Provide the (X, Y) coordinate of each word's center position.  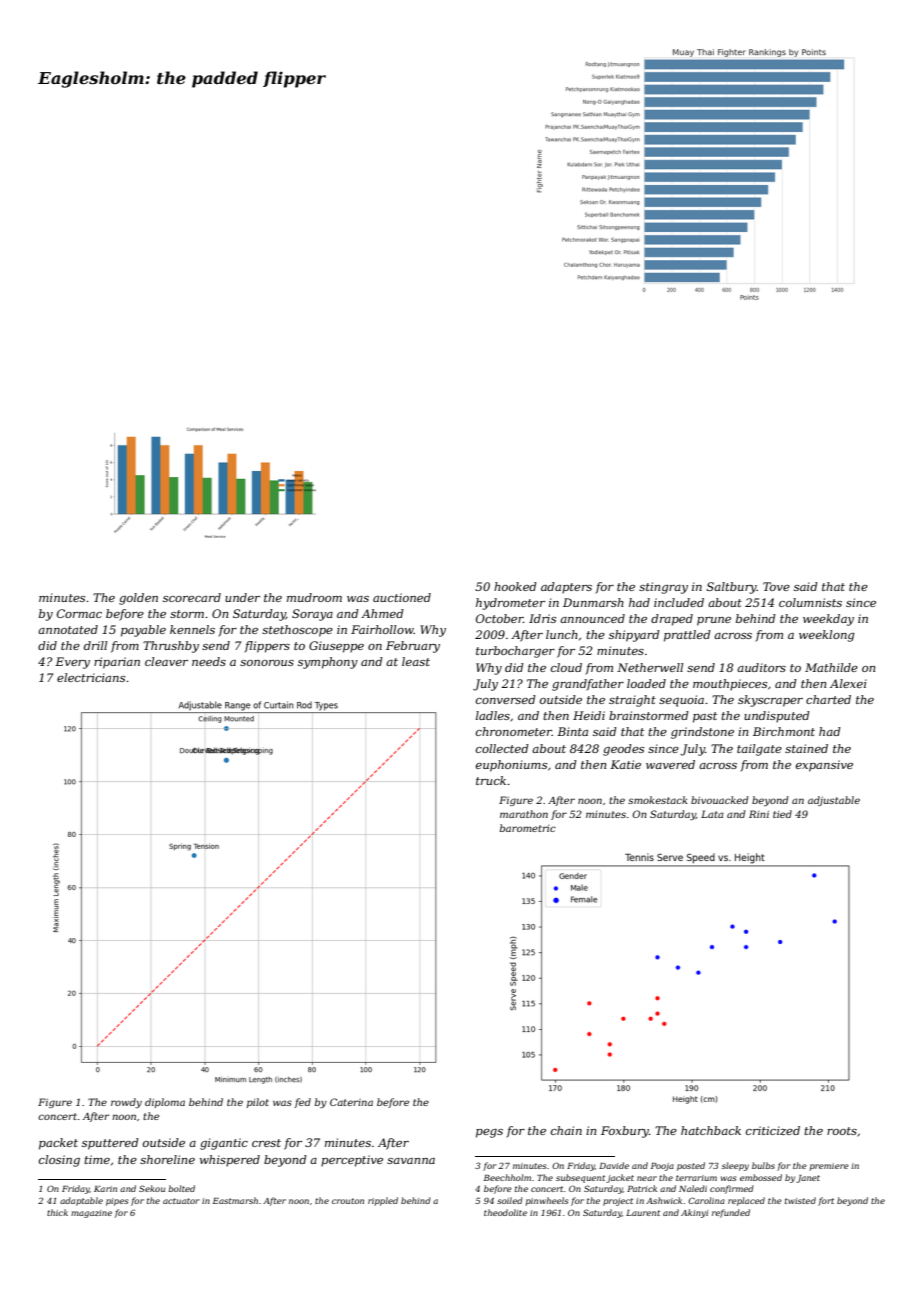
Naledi (693, 1188)
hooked (515, 586)
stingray (663, 588)
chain (566, 1130)
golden (138, 599)
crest (266, 1143)
